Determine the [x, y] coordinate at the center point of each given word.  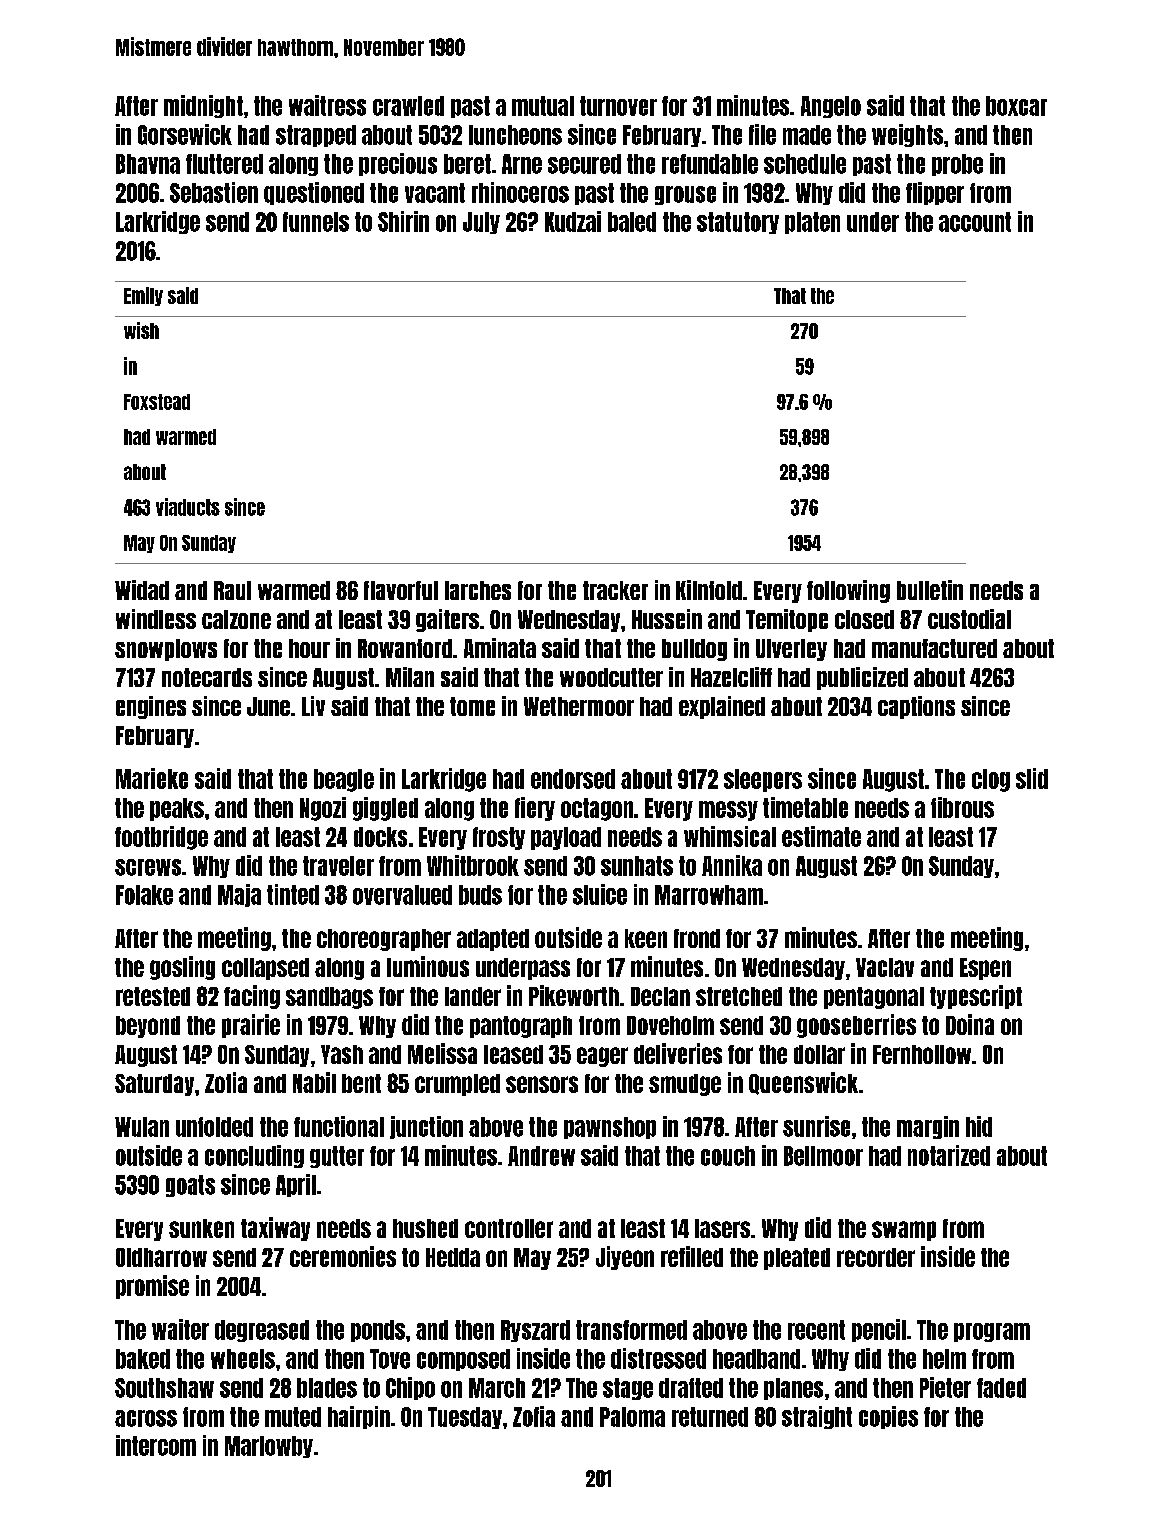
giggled [385, 809]
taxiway [275, 1229]
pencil [879, 1330]
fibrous [962, 807]
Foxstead [157, 402]
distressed [658, 1358]
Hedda [453, 1257]
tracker [615, 590]
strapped [316, 136]
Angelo [831, 107]
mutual [543, 106]
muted [293, 1417]
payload [566, 838]
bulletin [930, 590]
